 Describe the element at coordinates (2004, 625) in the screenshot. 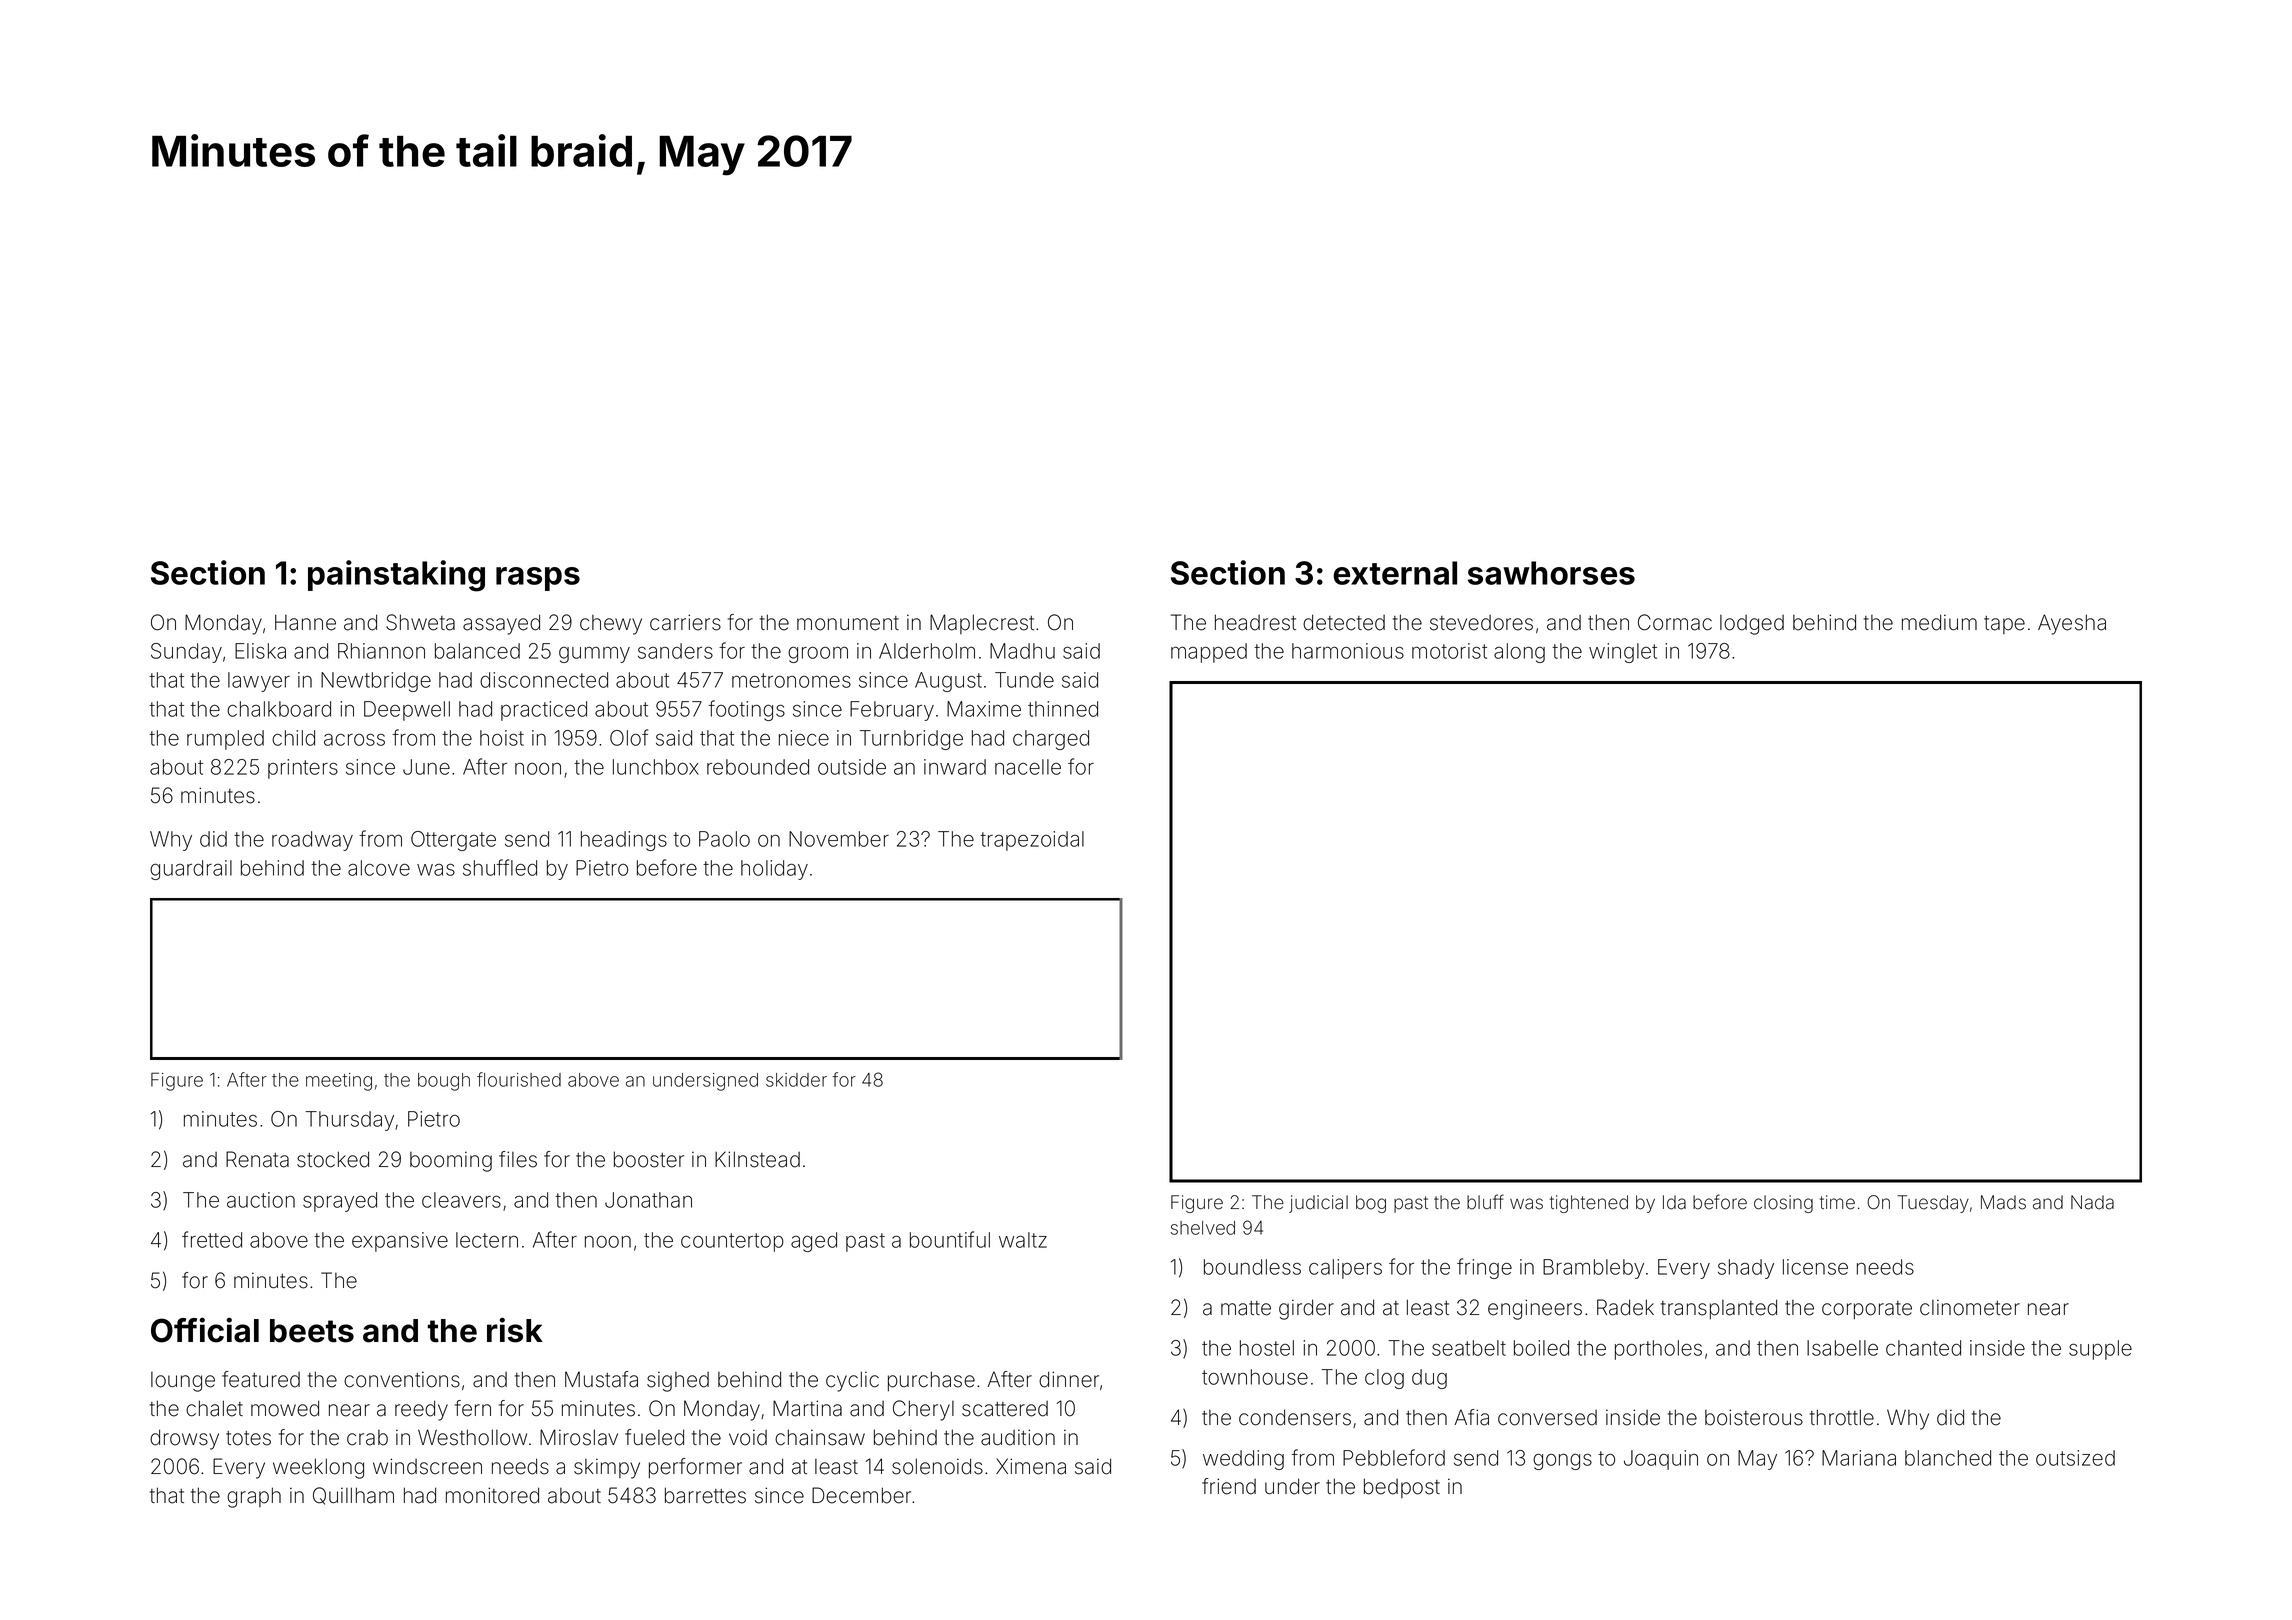

I see `tape` at that location.
